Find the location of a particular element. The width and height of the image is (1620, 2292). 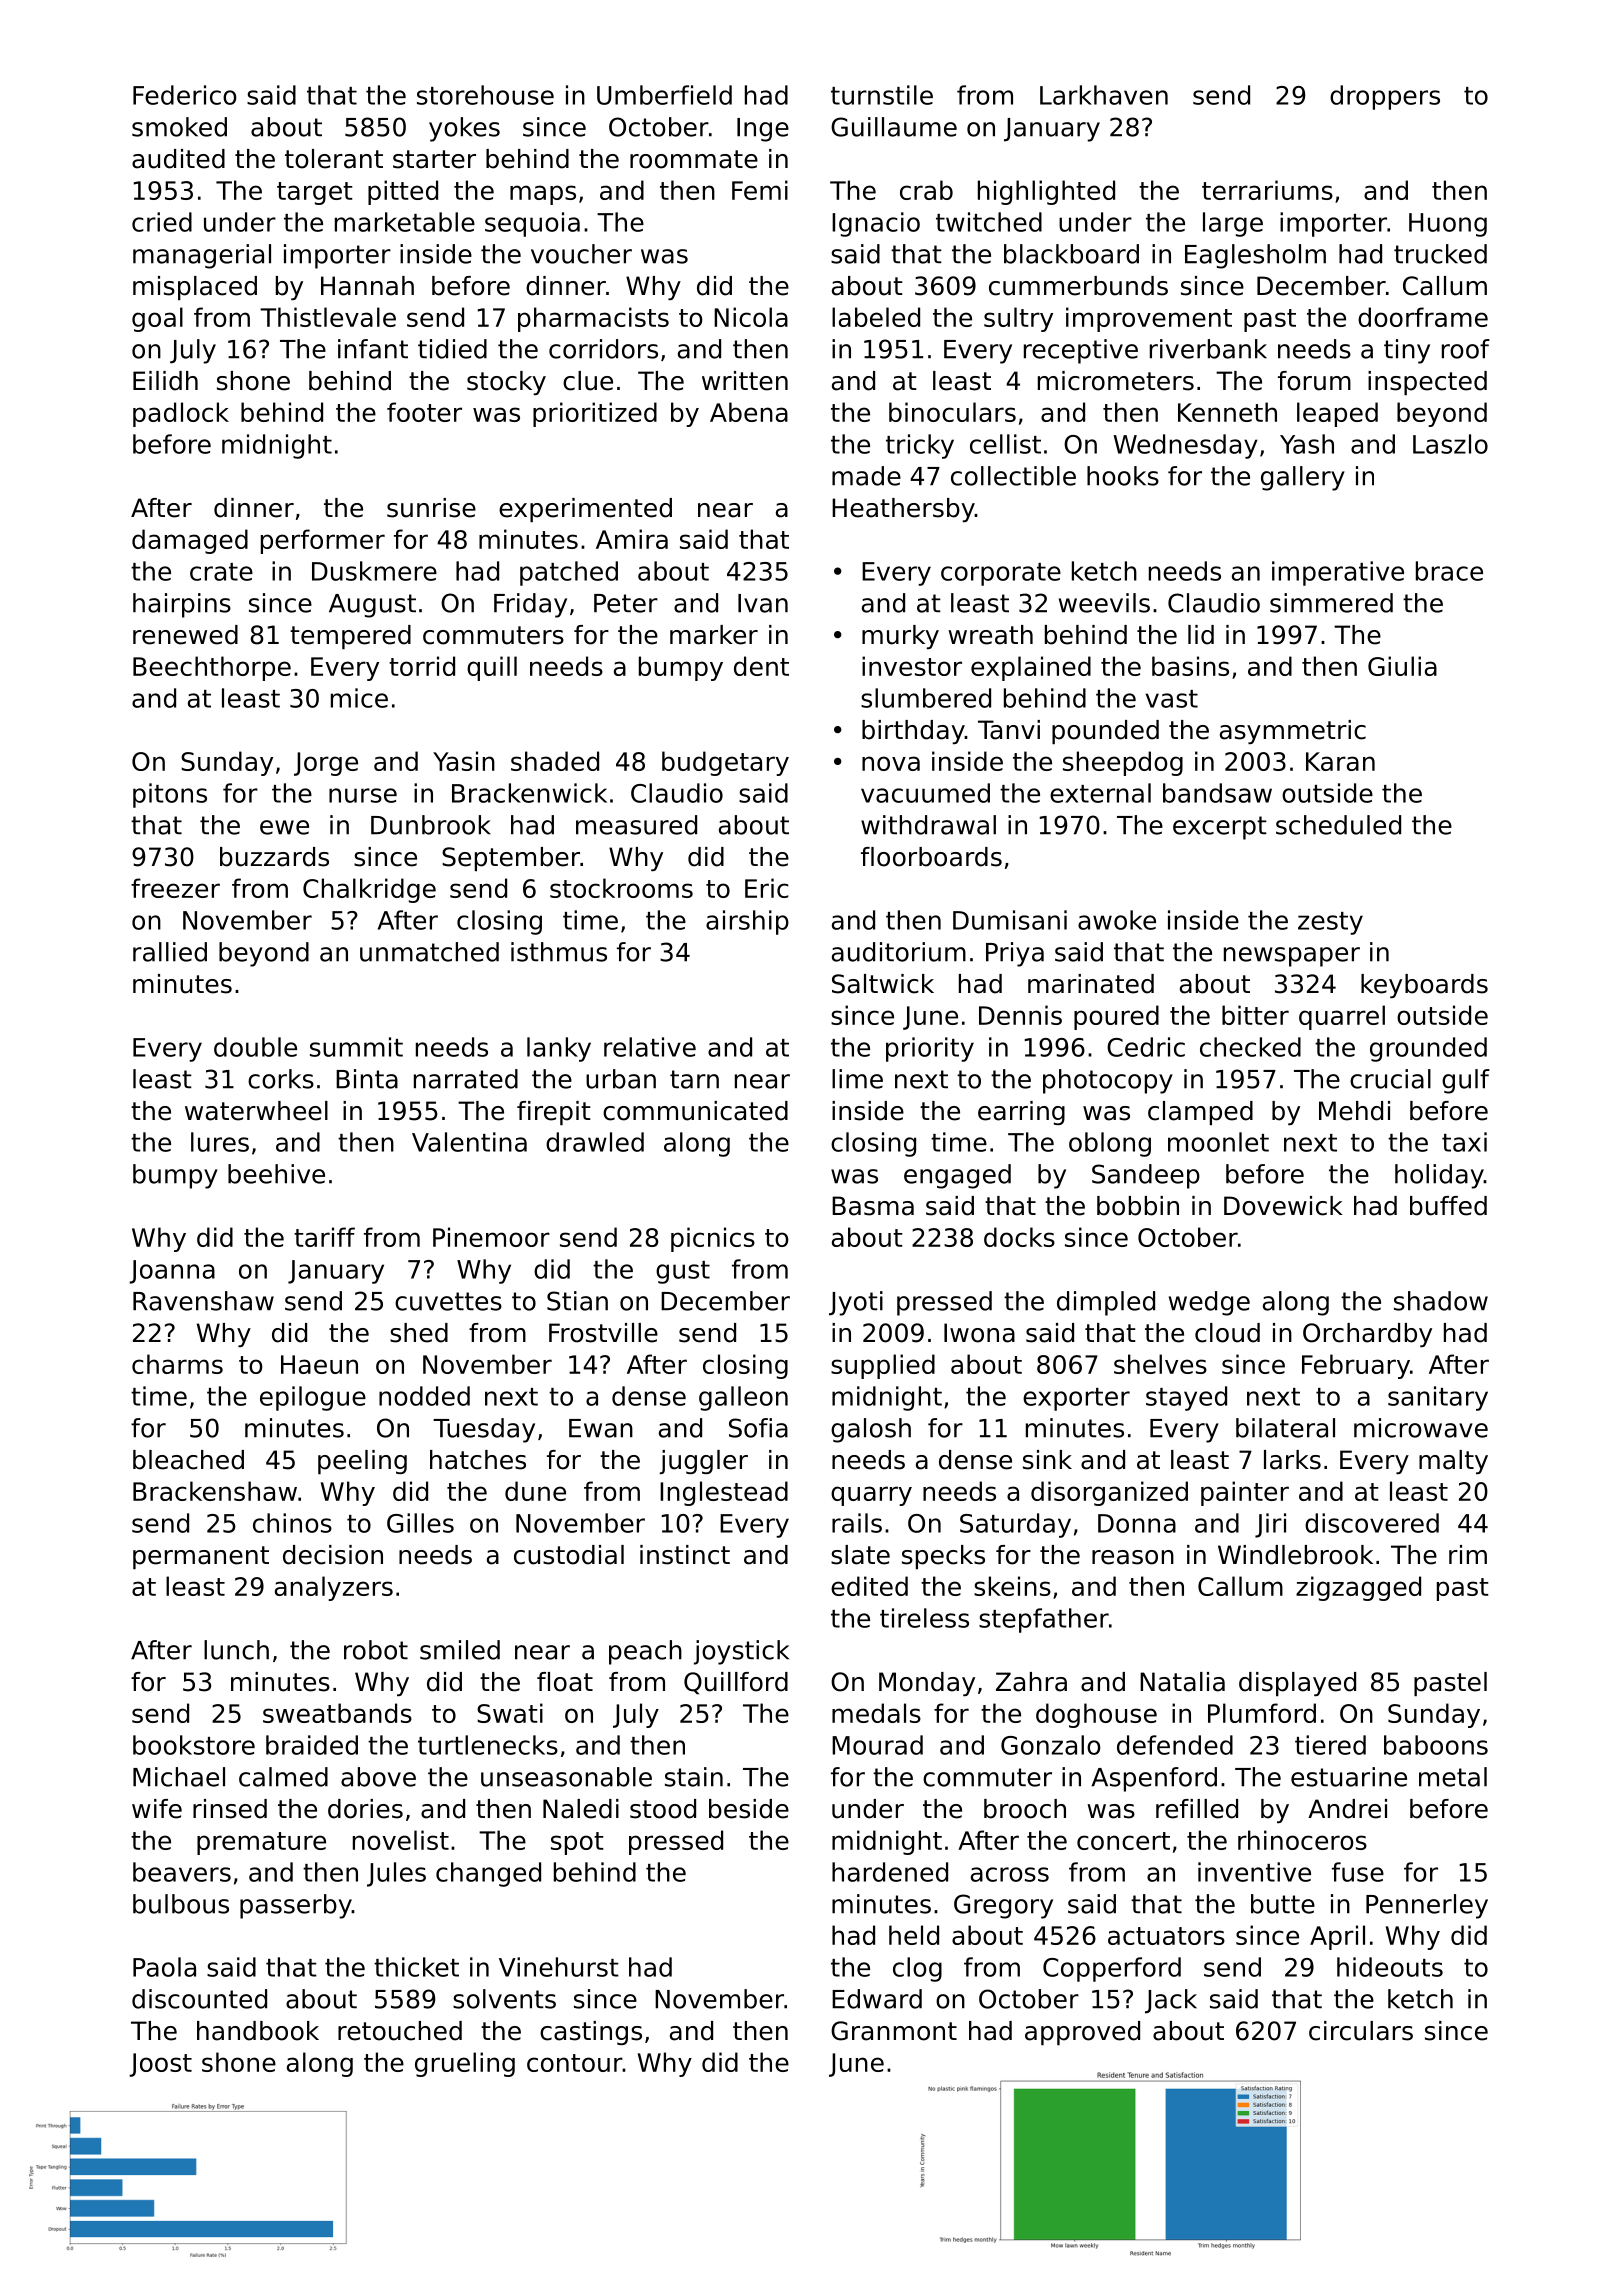

malty is located at coordinates (1453, 1462).
